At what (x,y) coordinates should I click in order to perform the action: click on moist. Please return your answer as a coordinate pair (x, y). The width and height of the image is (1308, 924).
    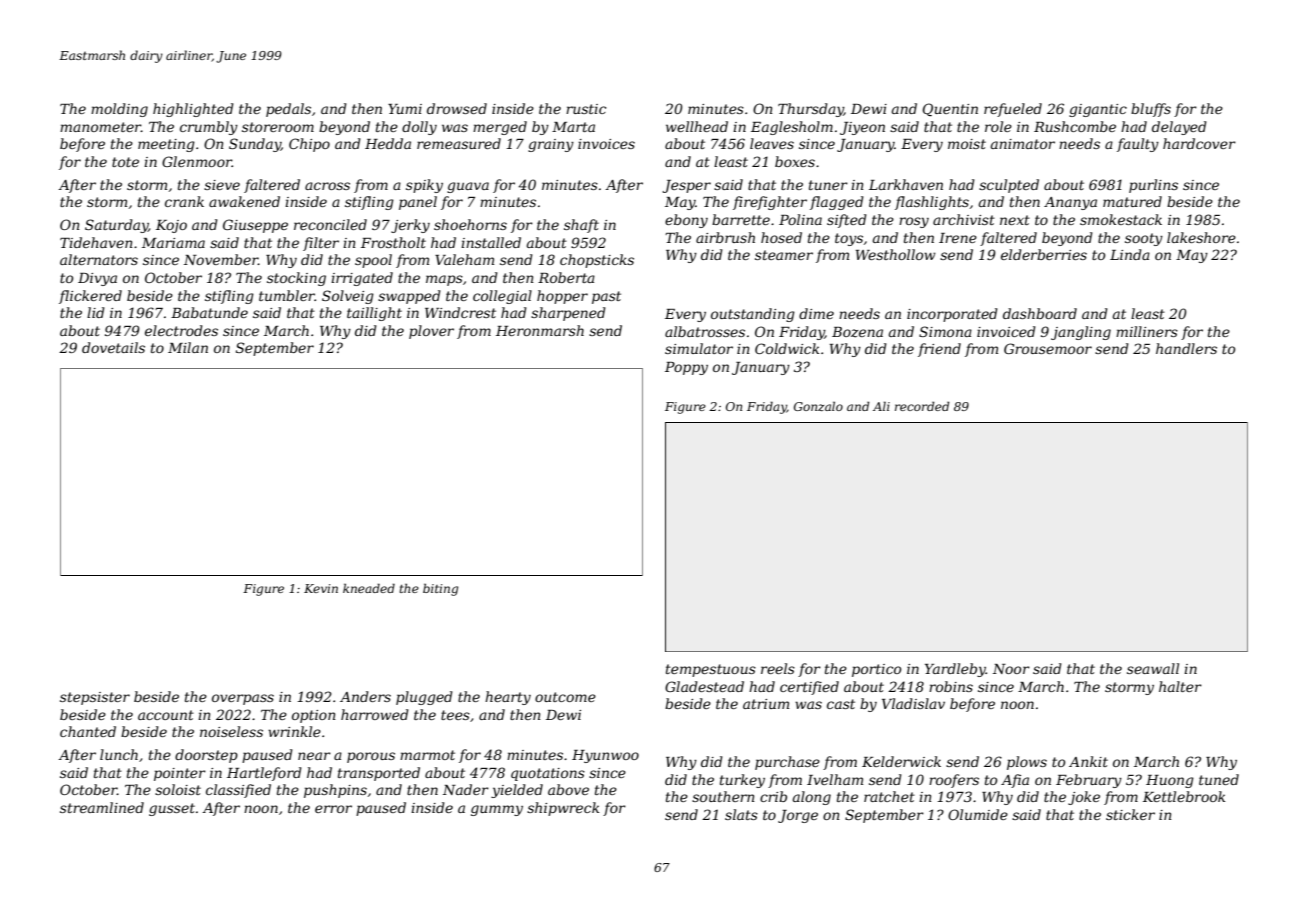
    Looking at the image, I should click on (967, 144).
